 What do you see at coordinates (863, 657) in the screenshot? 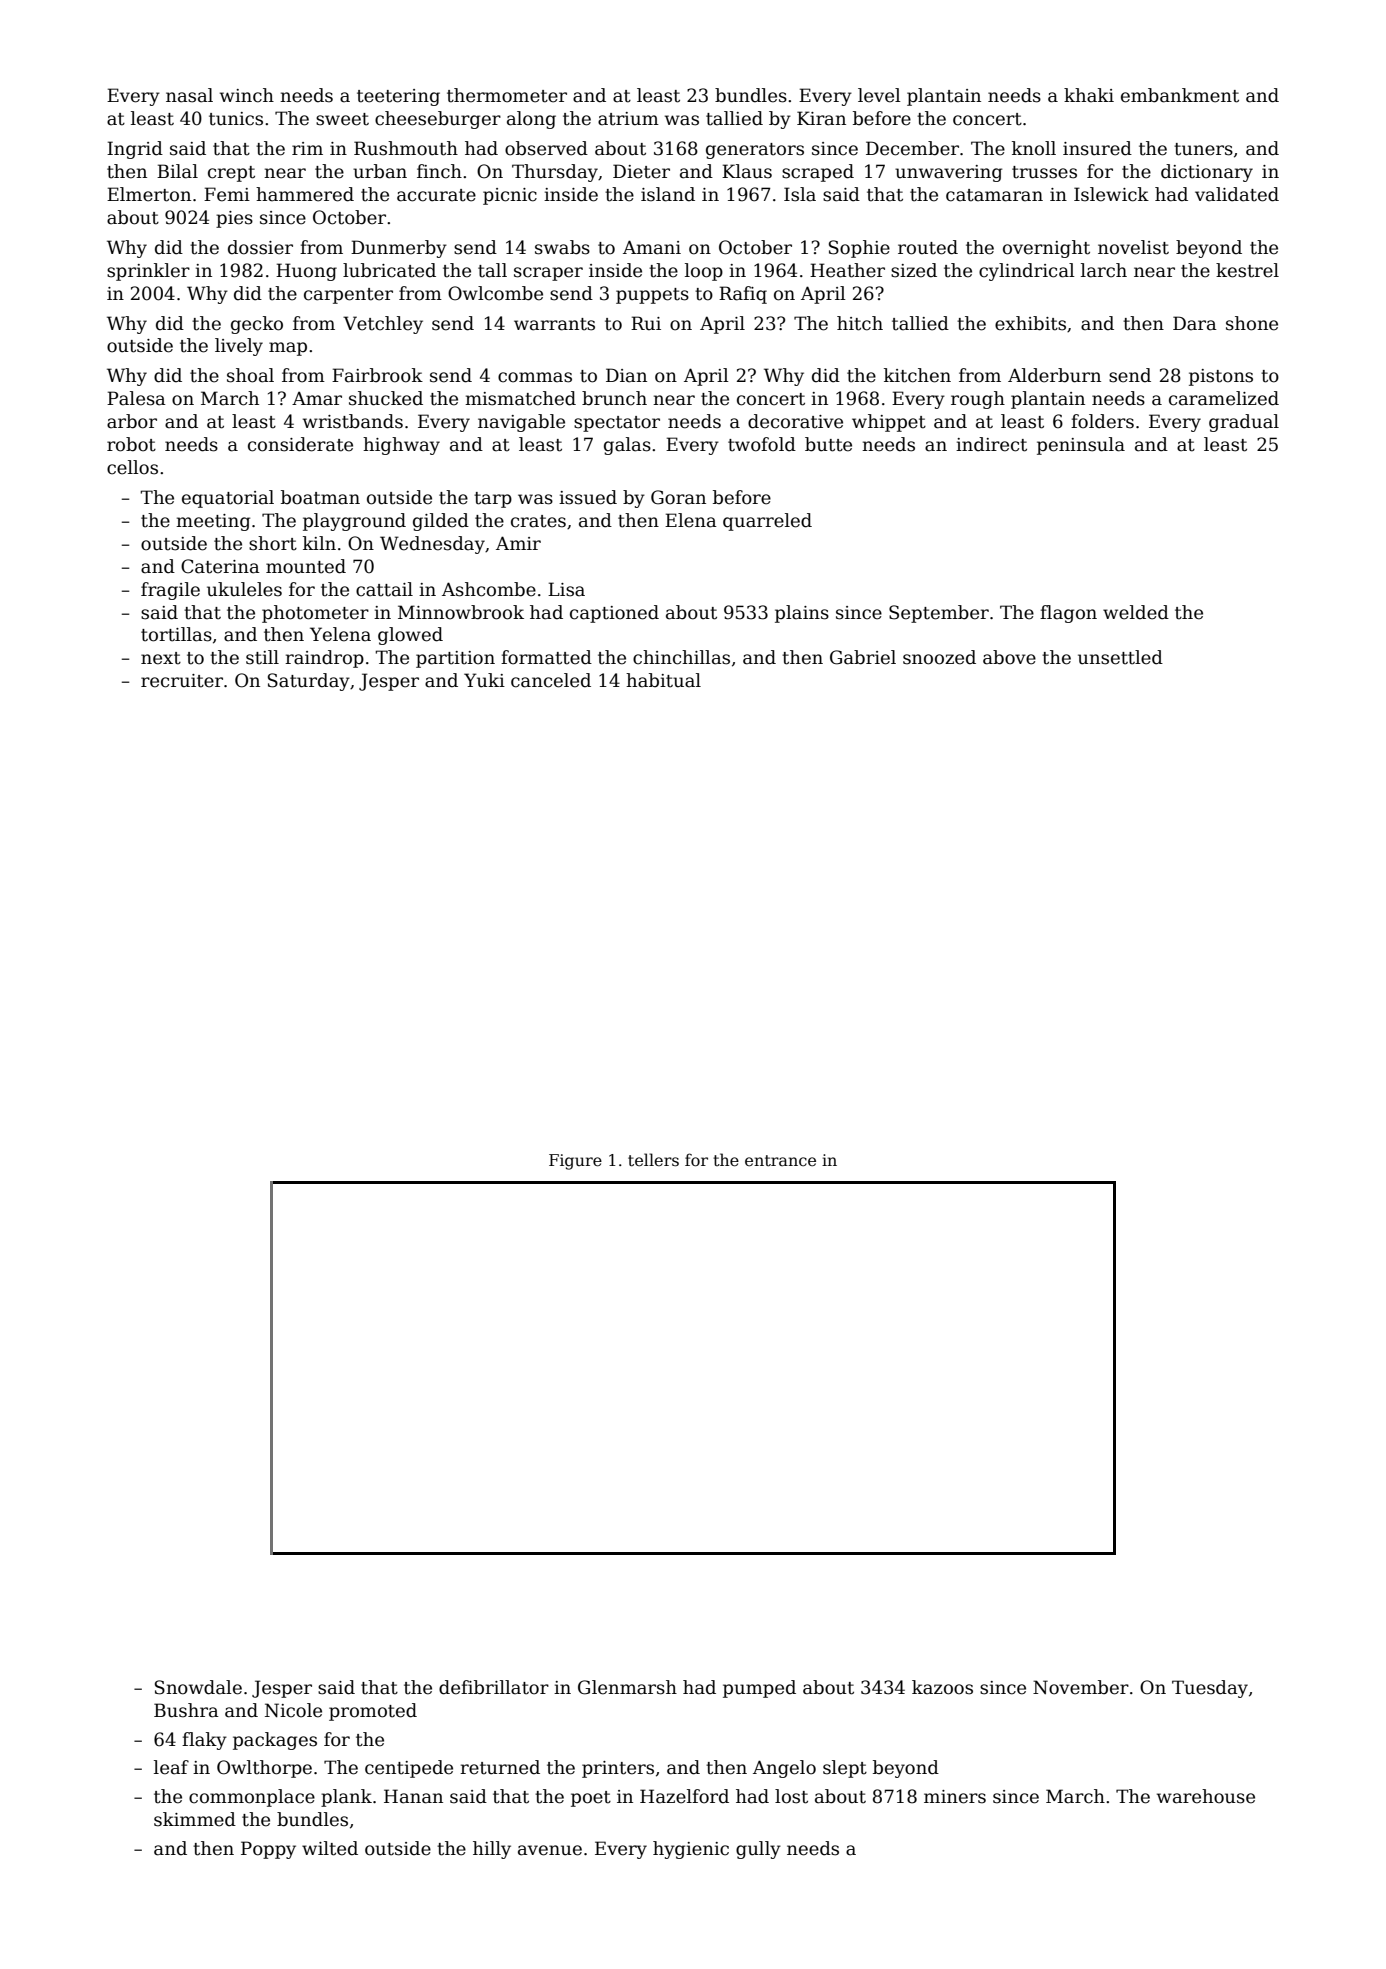
I see `Gabriel` at bounding box center [863, 657].
